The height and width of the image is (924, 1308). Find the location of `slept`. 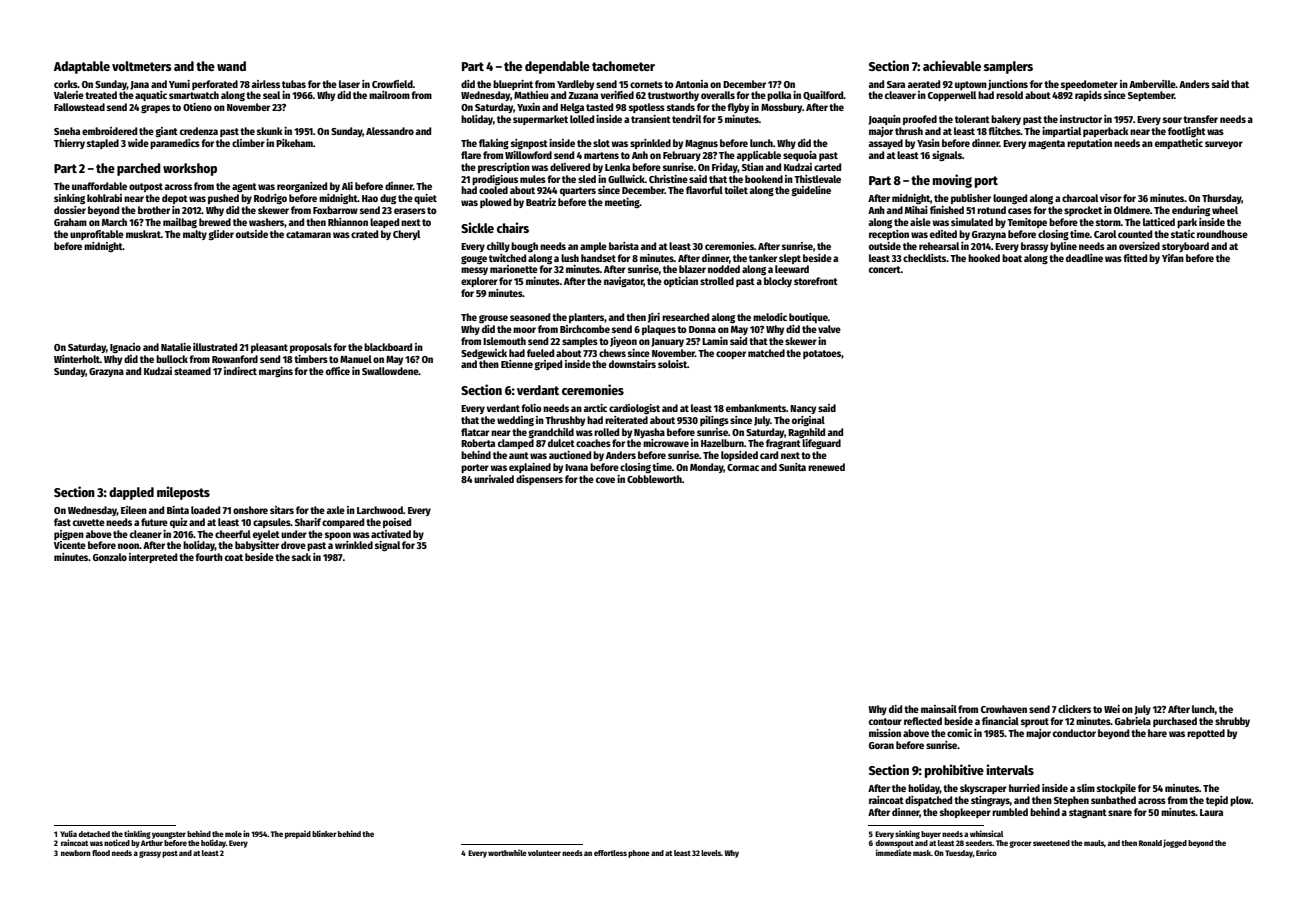

slept is located at coordinates (790, 259).
